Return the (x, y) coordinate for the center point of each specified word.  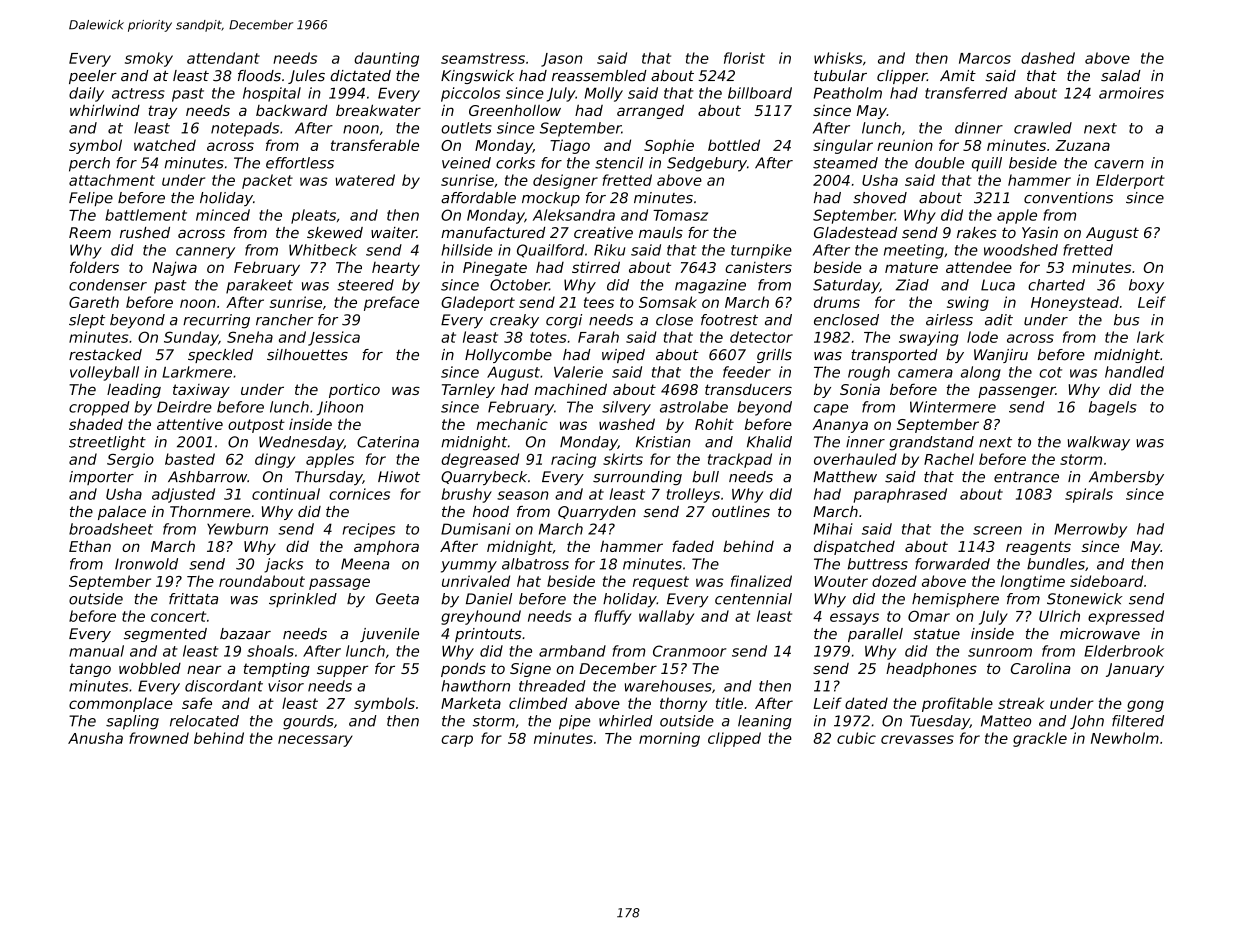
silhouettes (307, 355)
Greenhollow (515, 110)
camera (925, 373)
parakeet (259, 286)
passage (339, 584)
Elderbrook (1124, 651)
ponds (463, 669)
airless (949, 320)
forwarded (952, 564)
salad (1121, 76)
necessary (315, 741)
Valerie (578, 372)
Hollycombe (508, 356)
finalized (761, 581)
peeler (93, 77)
